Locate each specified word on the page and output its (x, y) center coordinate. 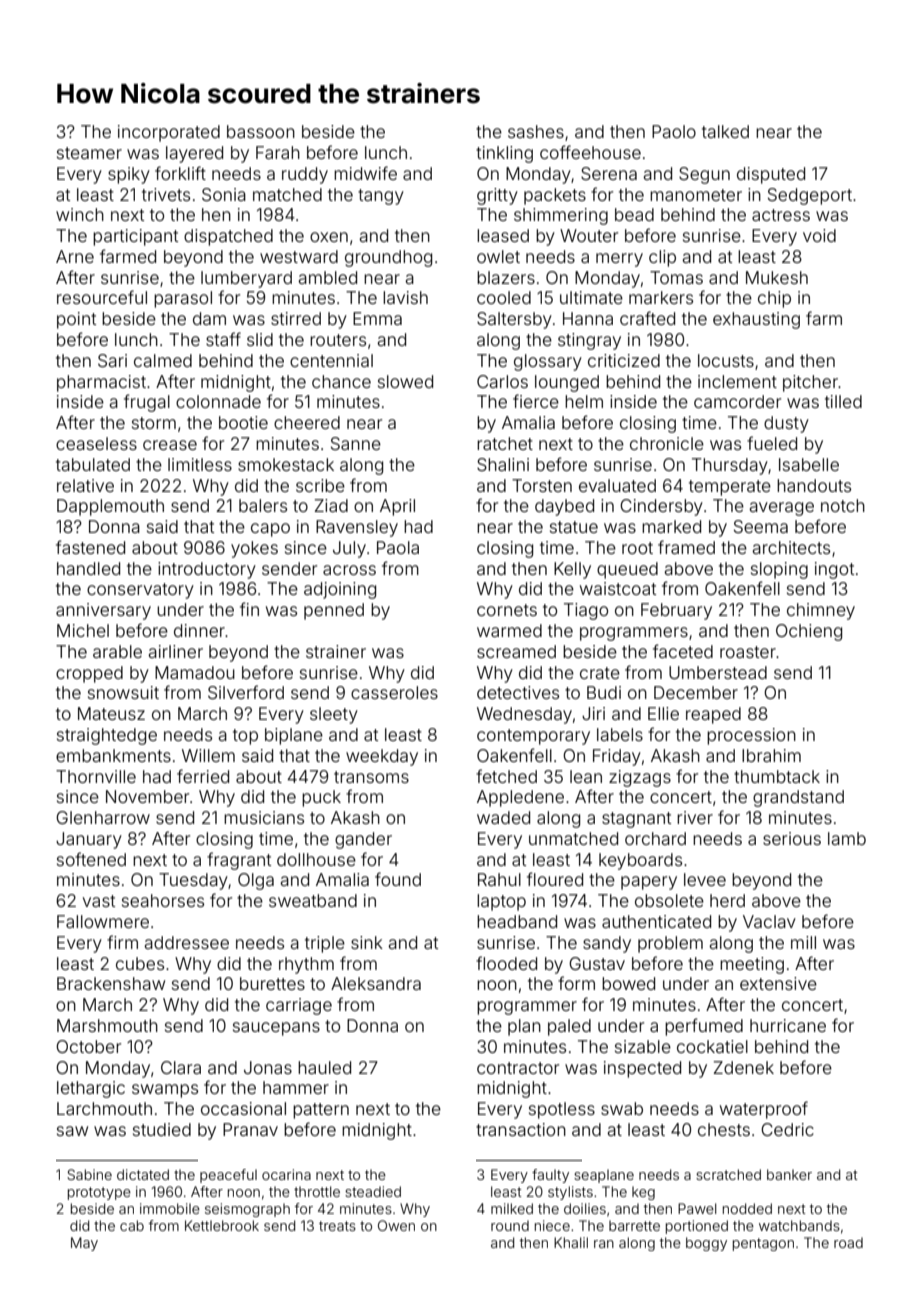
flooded (506, 963)
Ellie (663, 713)
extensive (778, 983)
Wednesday (524, 715)
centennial (331, 360)
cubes (140, 963)
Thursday (730, 466)
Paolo (674, 131)
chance (341, 381)
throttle (317, 1191)
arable (117, 651)
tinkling (504, 154)
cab (132, 1225)
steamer (89, 153)
